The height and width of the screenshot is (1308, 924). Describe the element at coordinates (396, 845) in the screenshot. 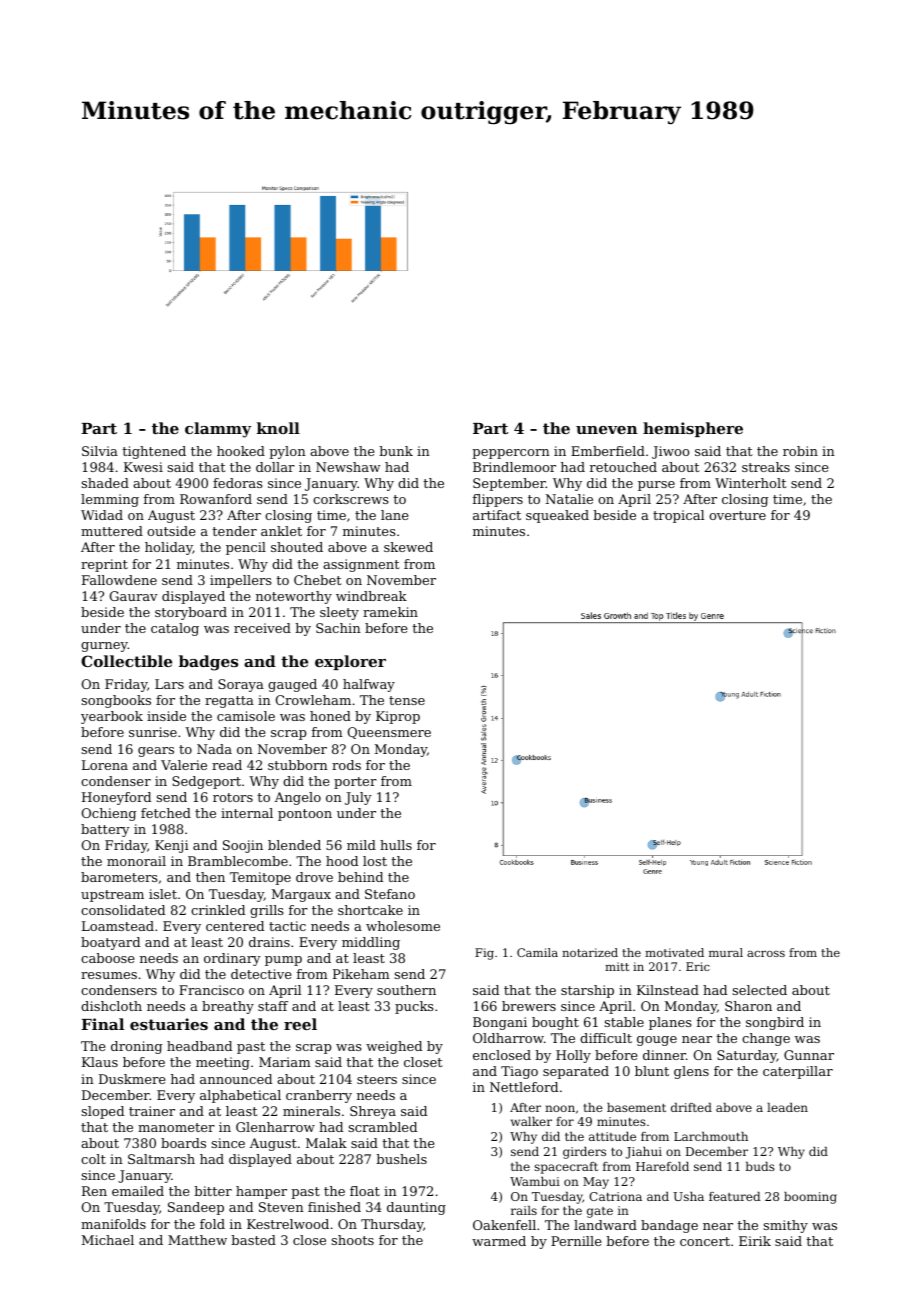

I see `hulls` at that location.
